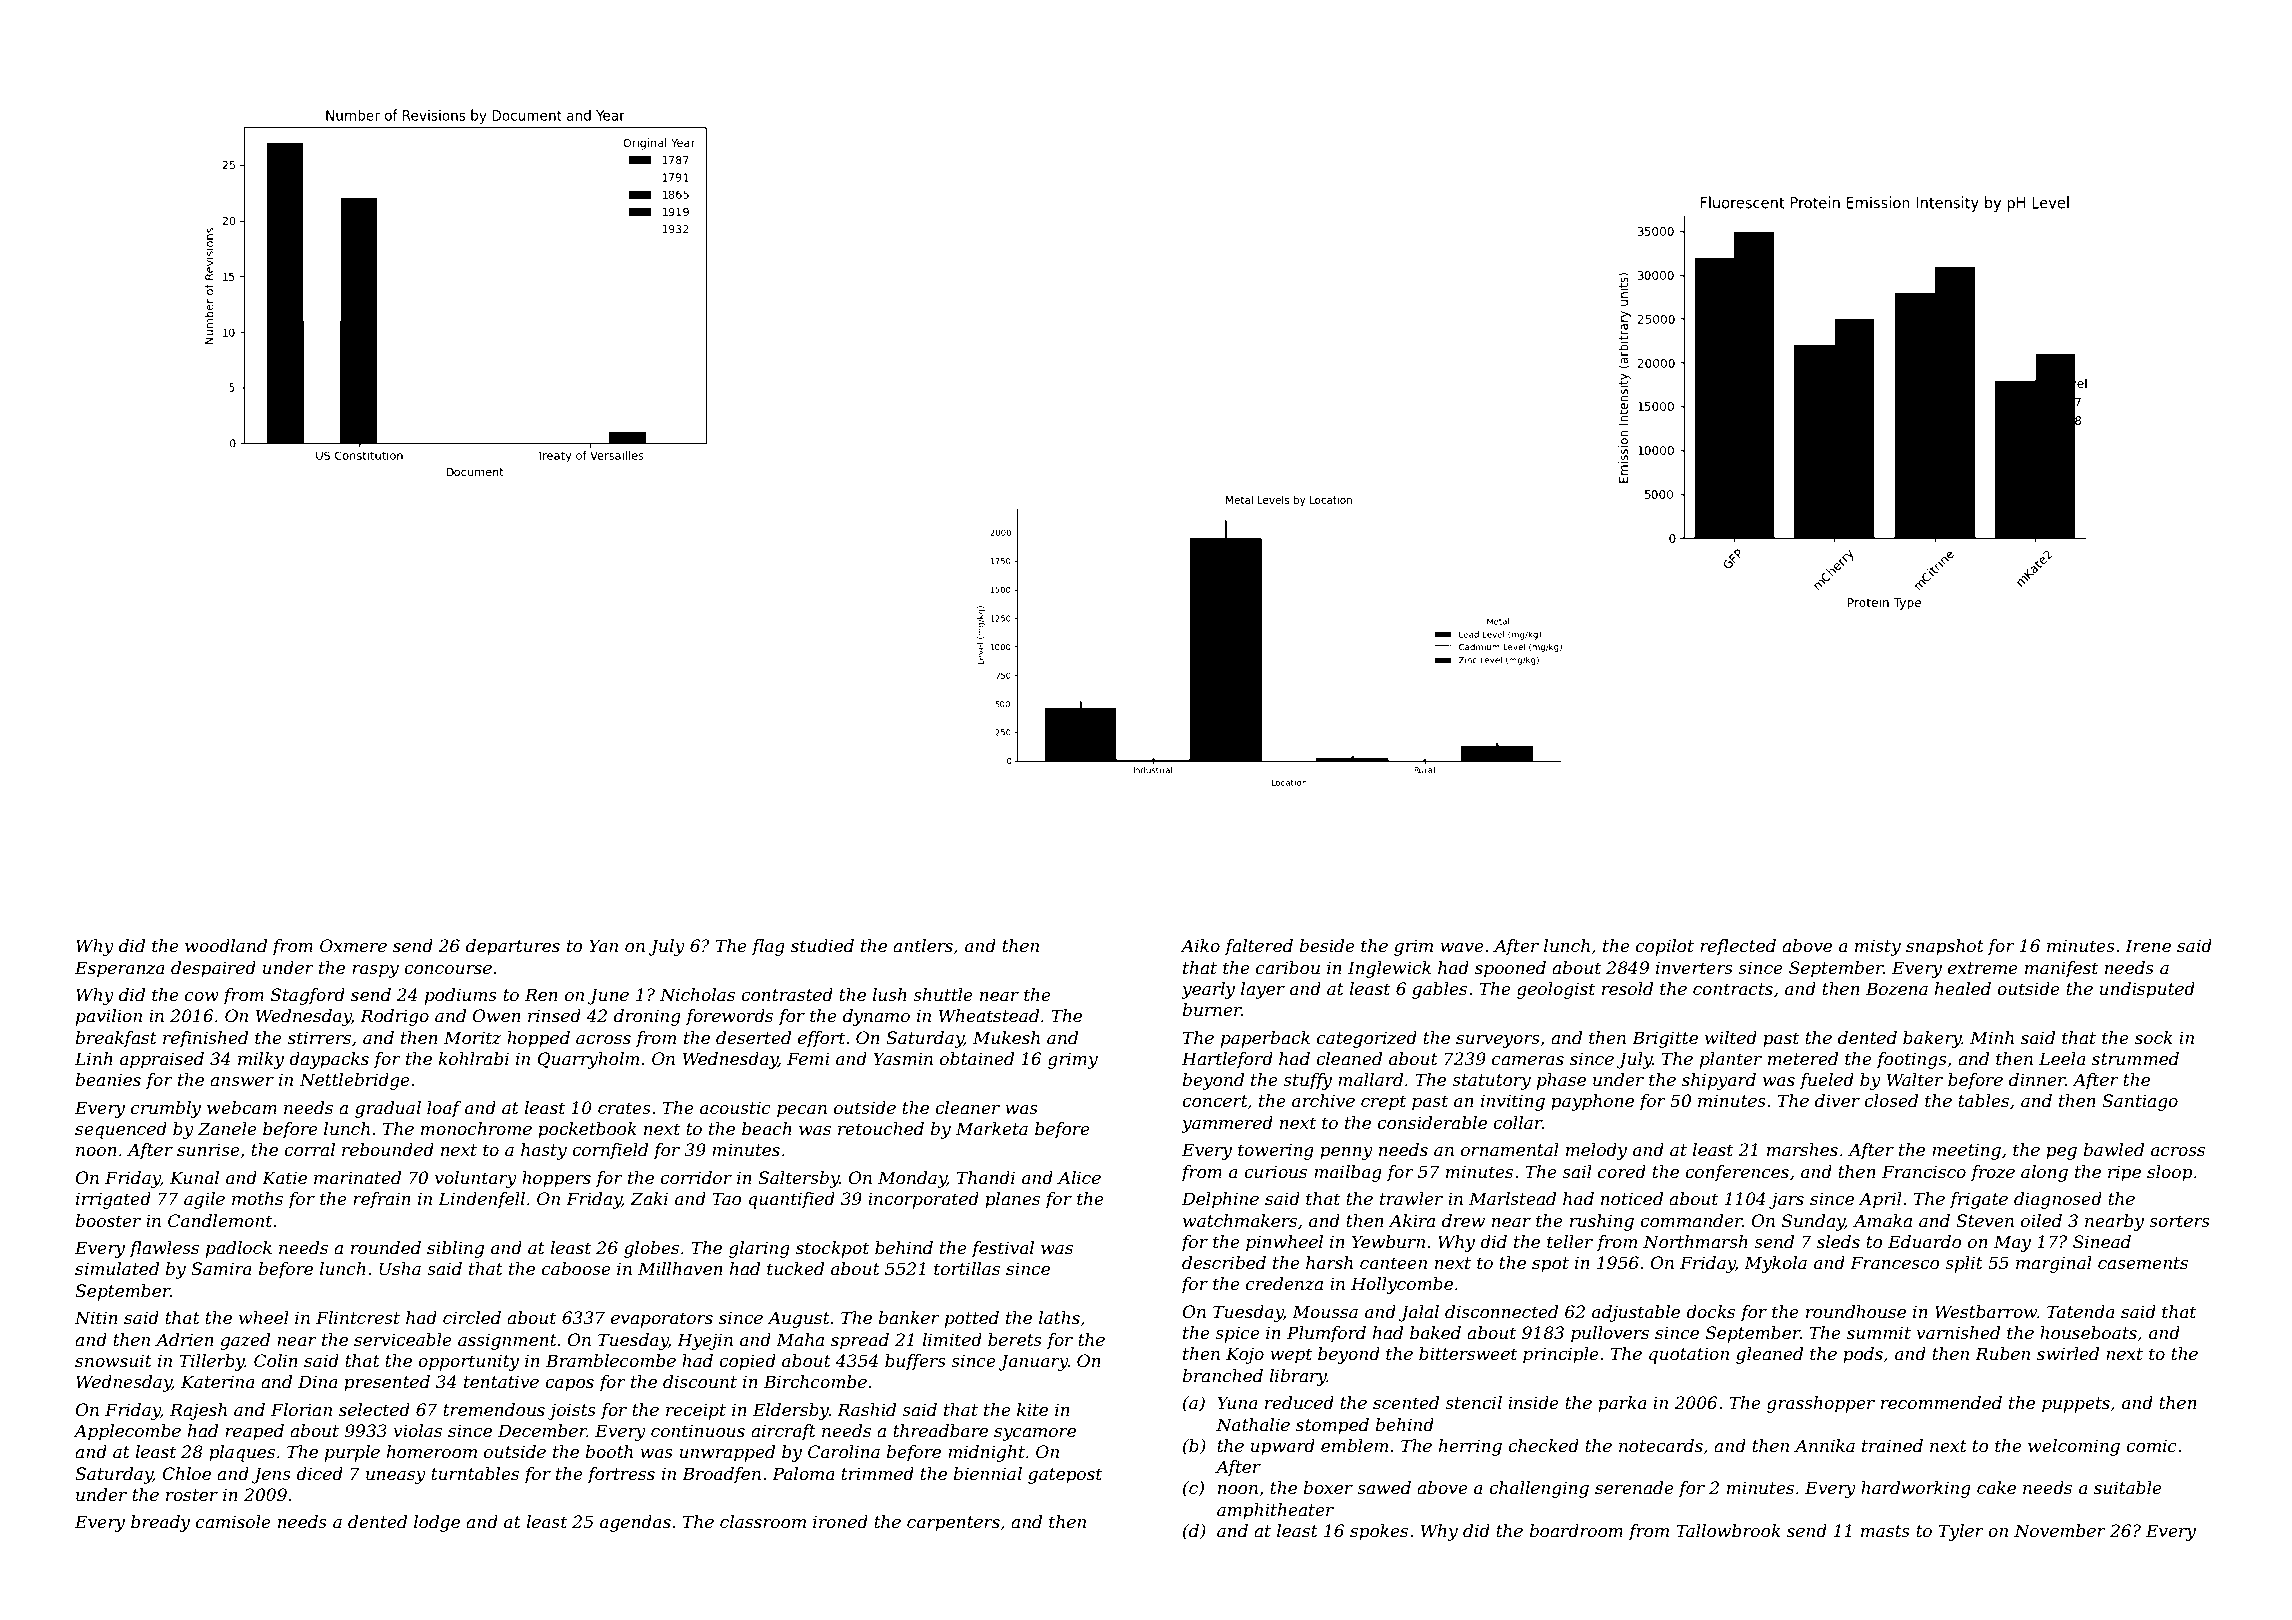 Image resolution: width=2292 pixels, height=1620 pixels. What do you see at coordinates (513, 947) in the screenshot?
I see `departures` at bounding box center [513, 947].
